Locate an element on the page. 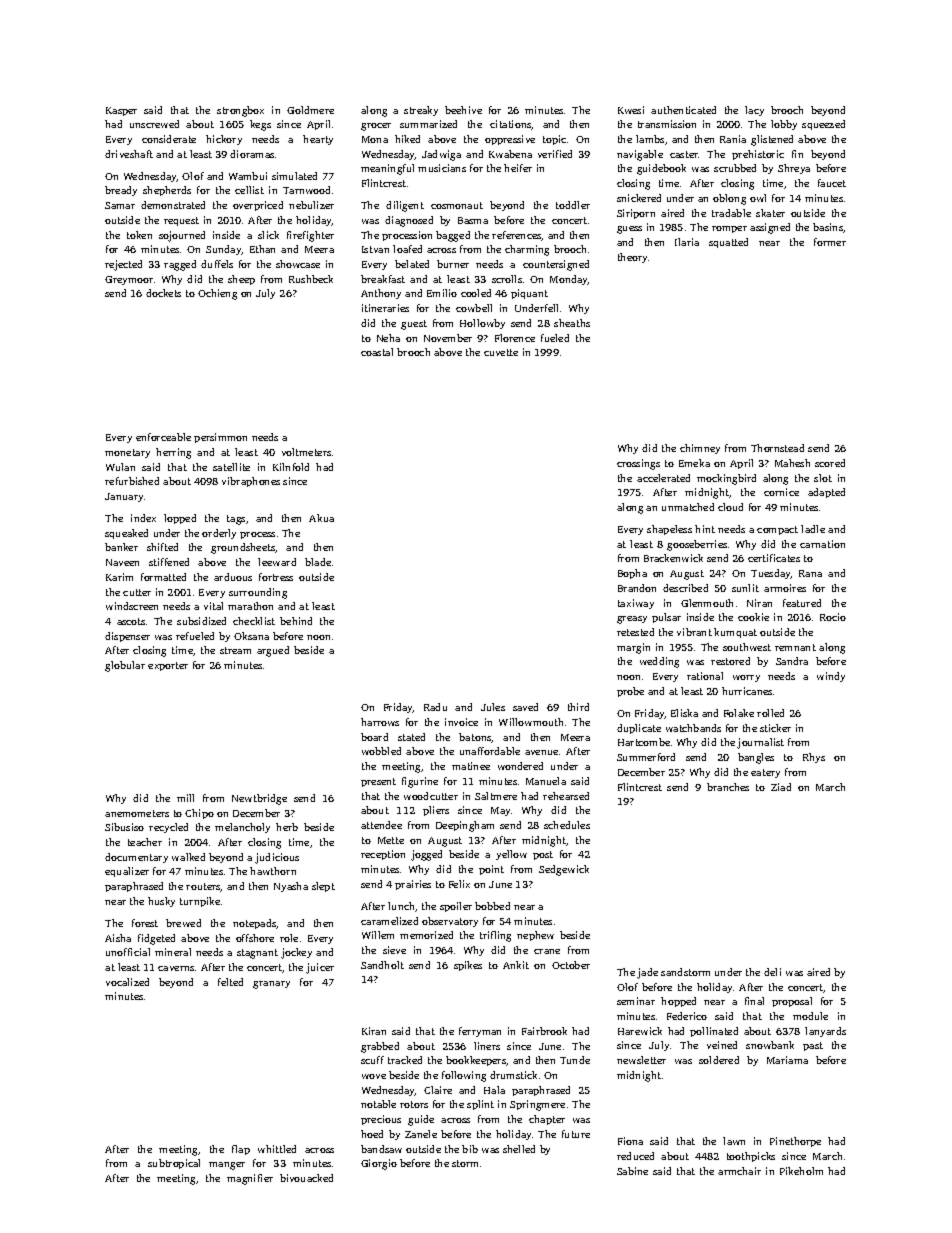 This document has height=1233, width=952. unscrewed is located at coordinates (154, 124).
